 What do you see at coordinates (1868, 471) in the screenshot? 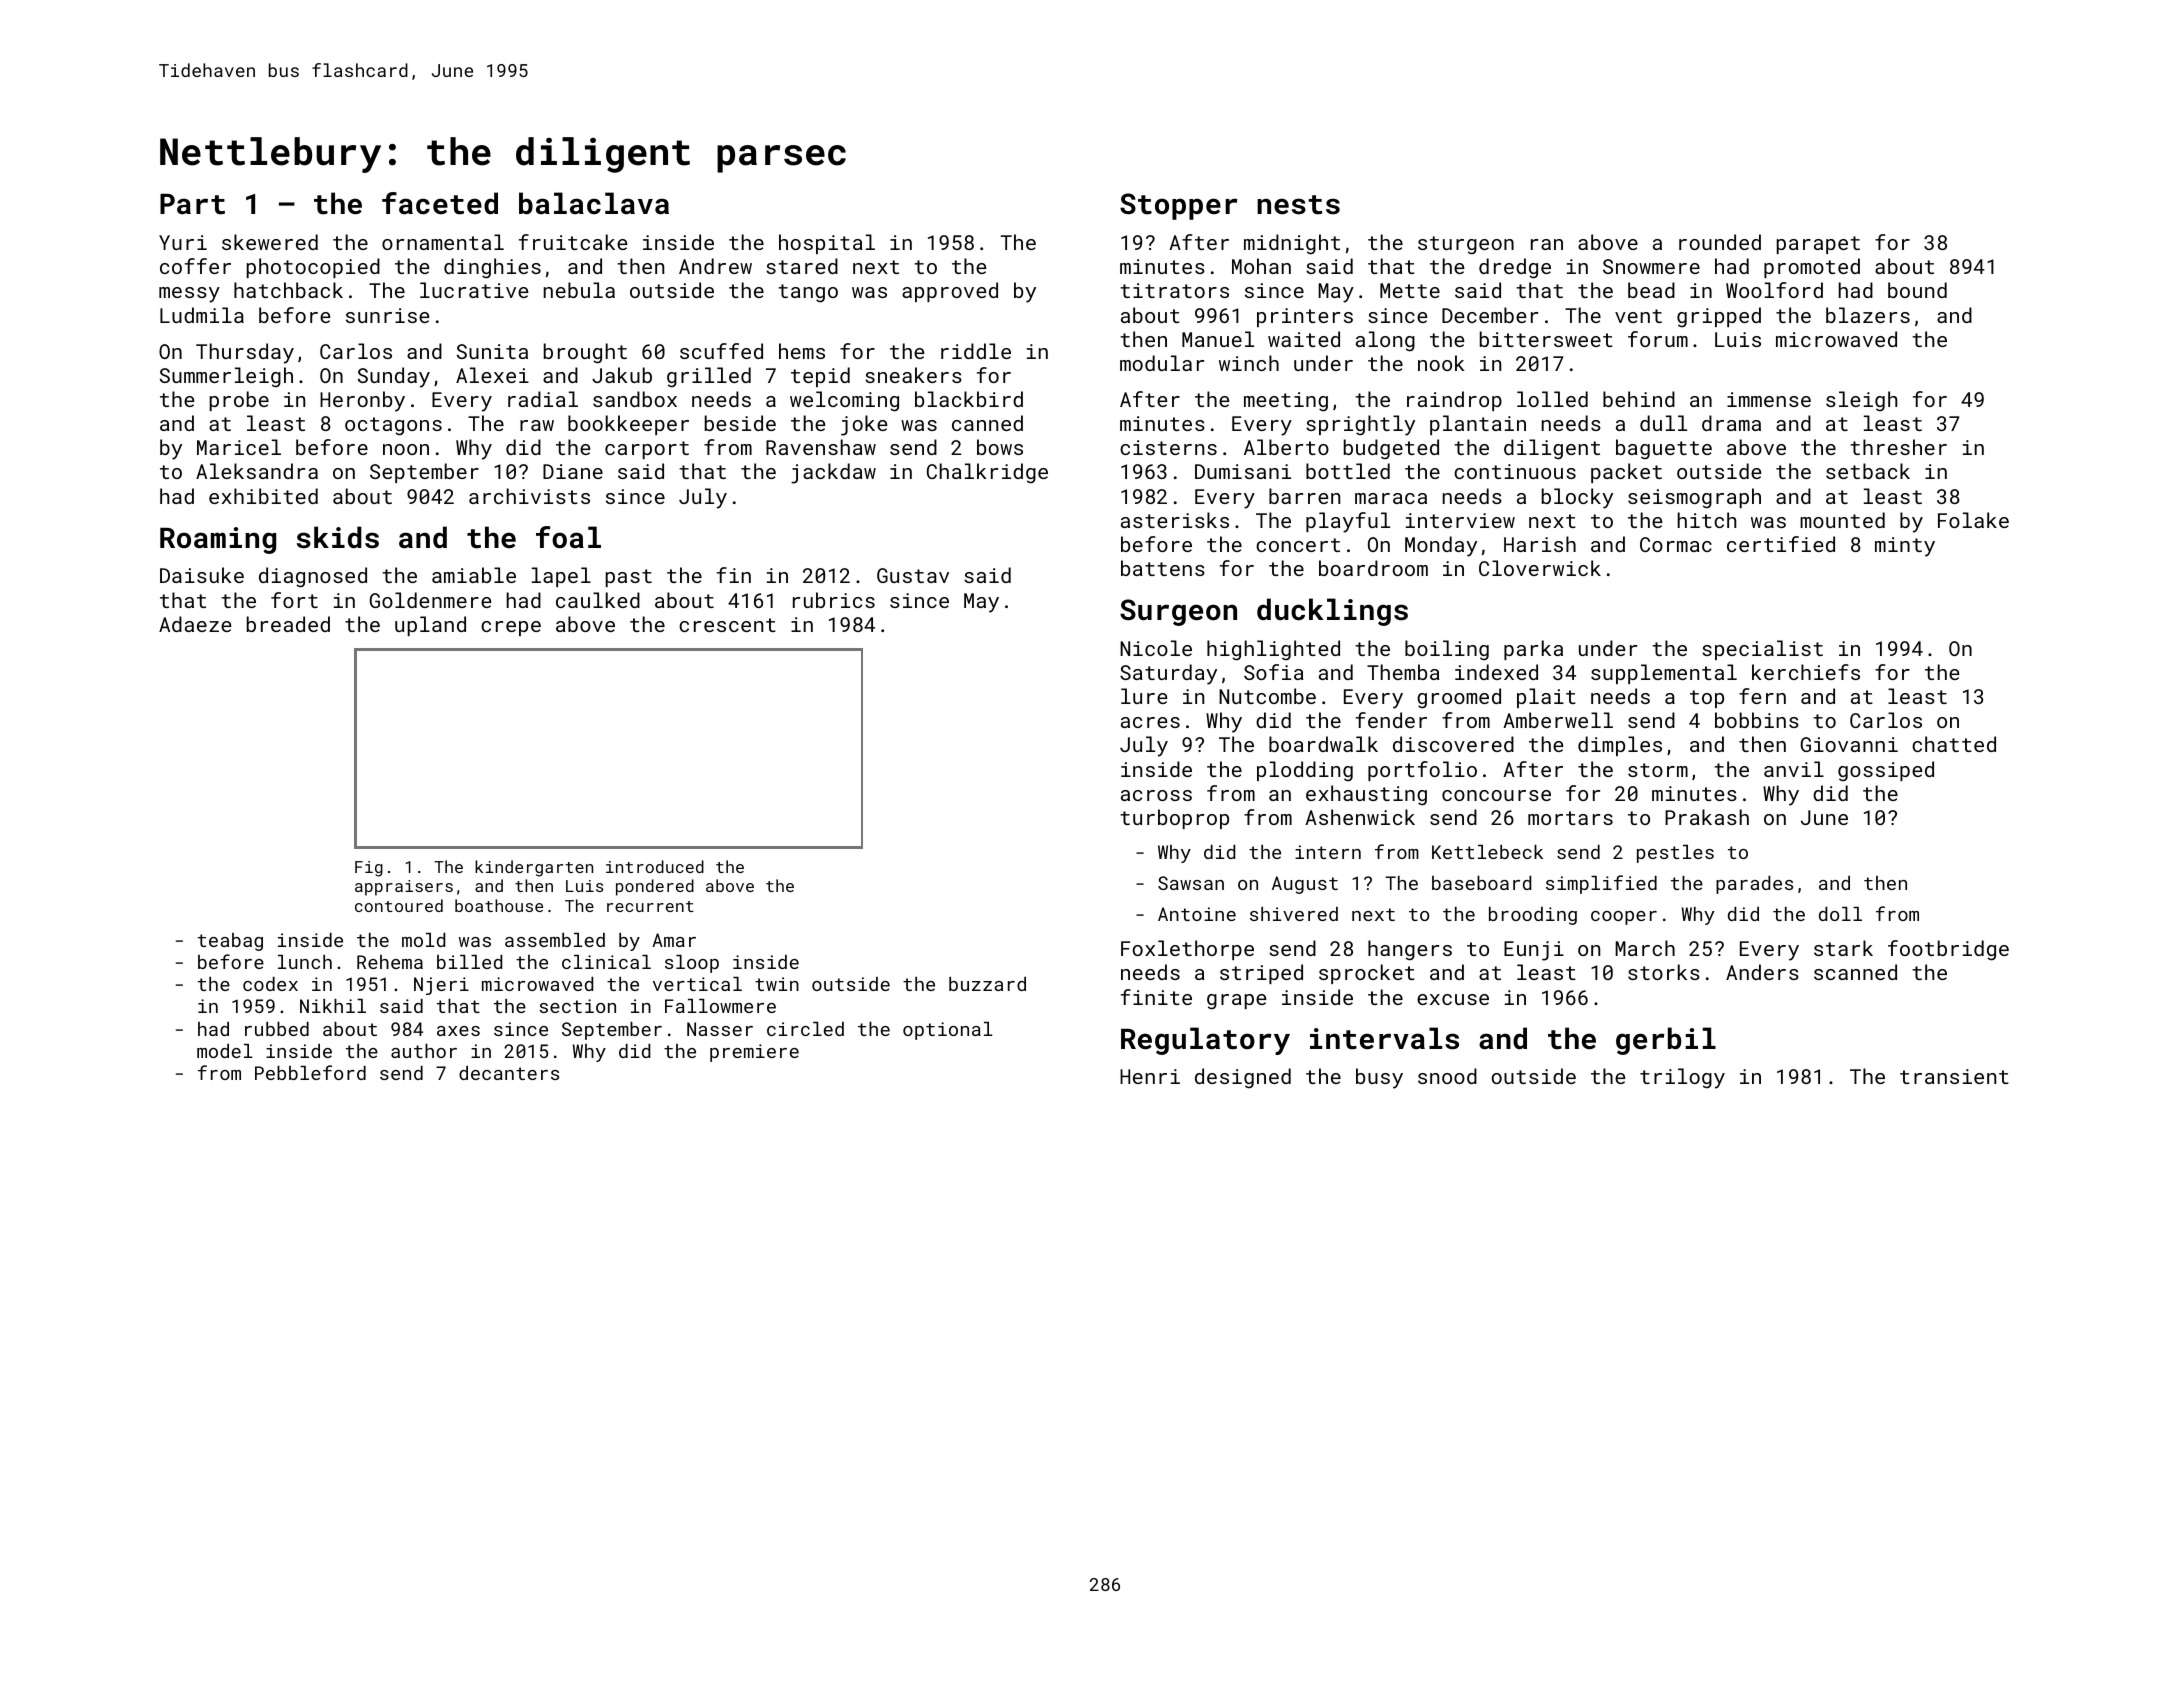
I see `setback` at bounding box center [1868, 471].
